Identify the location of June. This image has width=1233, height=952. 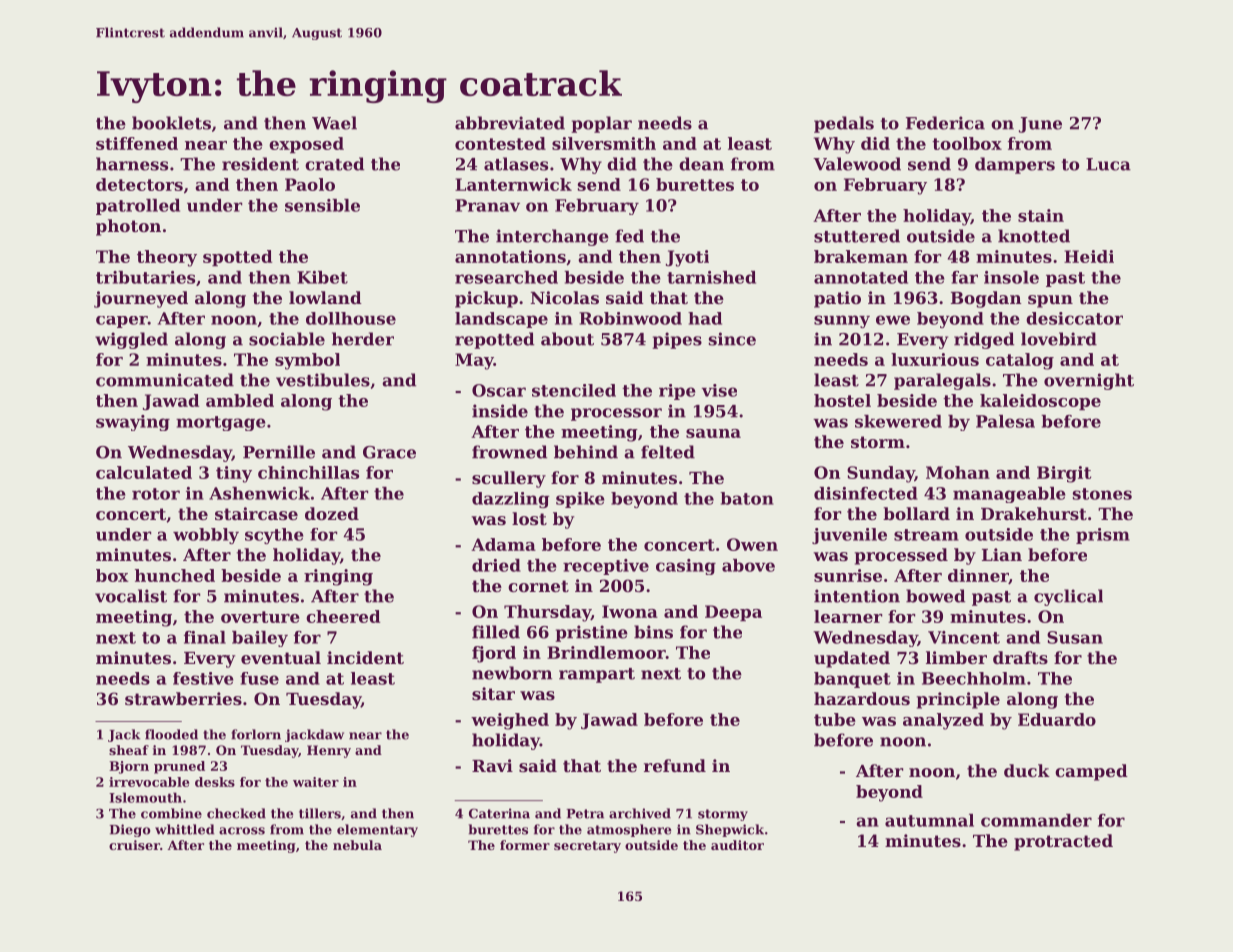
(1040, 125).
